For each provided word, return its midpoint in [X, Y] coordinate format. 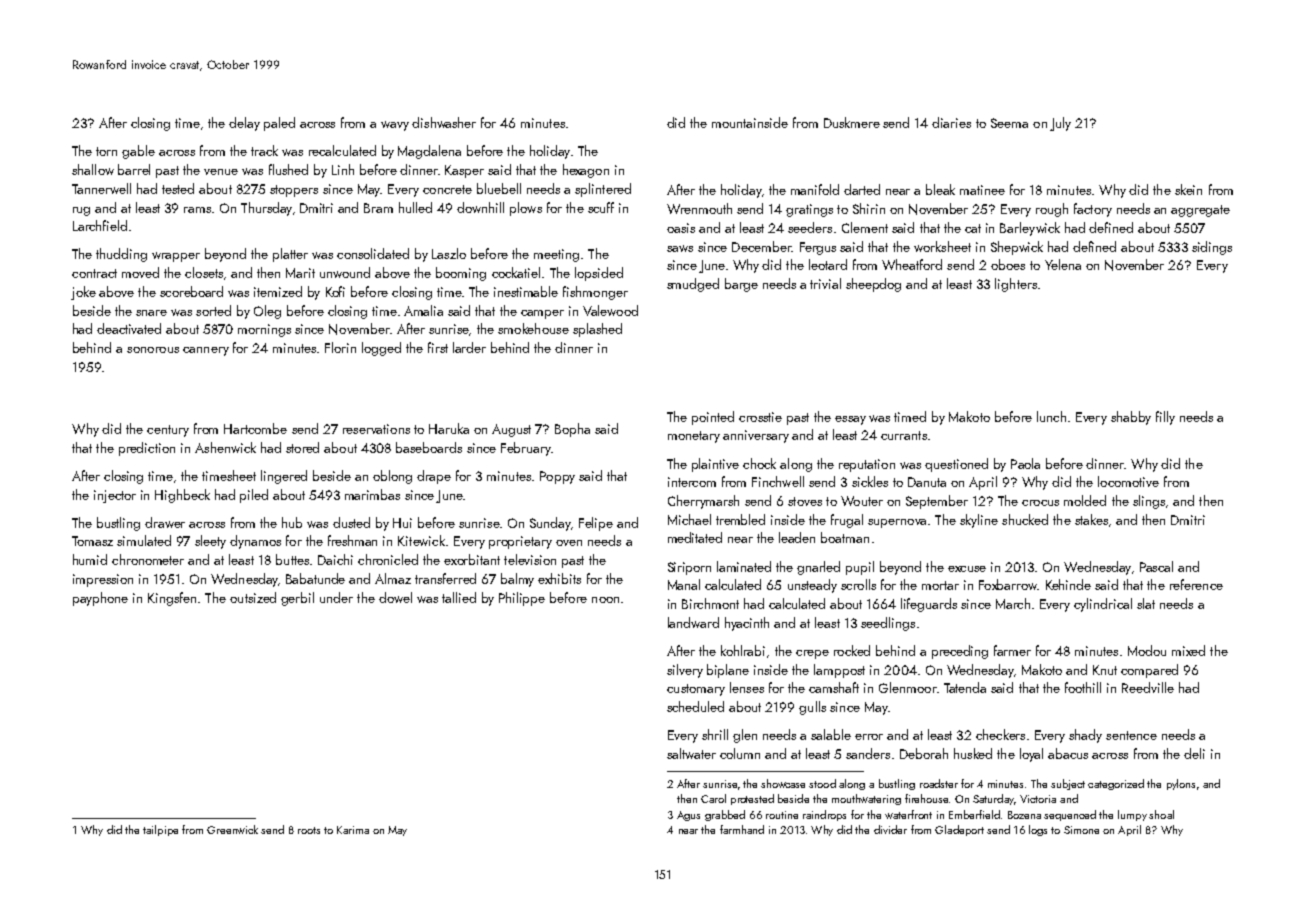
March [1013, 603]
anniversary [756, 436]
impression [103, 580]
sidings [1212, 248]
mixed [1188, 650]
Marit [300, 273]
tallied [459, 597]
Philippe [522, 599]
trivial [825, 283]
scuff [601, 207]
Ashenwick [225, 447]
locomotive [1128, 481]
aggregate [1200, 211]
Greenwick [232, 829]
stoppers [294, 191]
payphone [100, 599]
